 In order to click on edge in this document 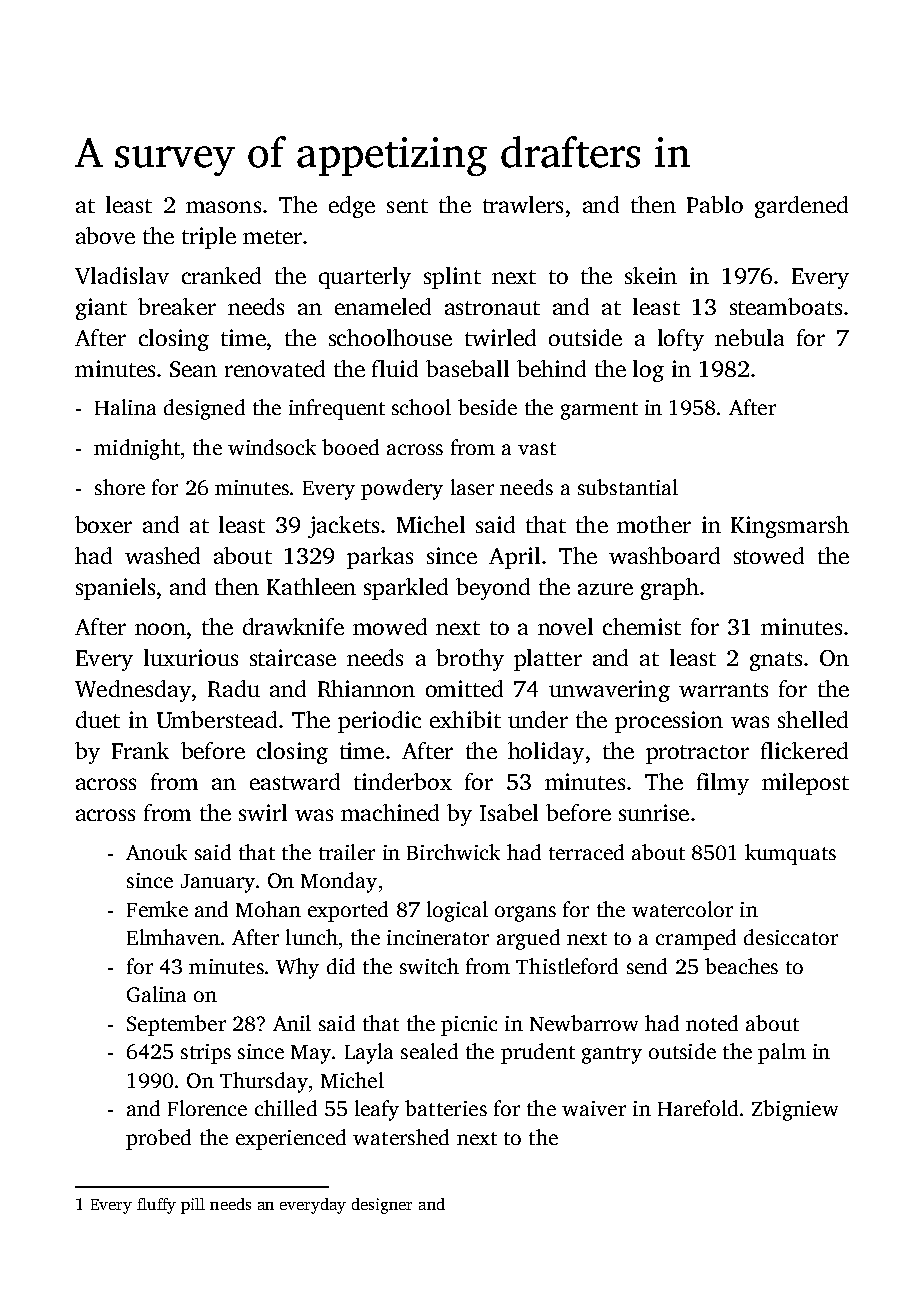, I will do `click(352, 207)`.
